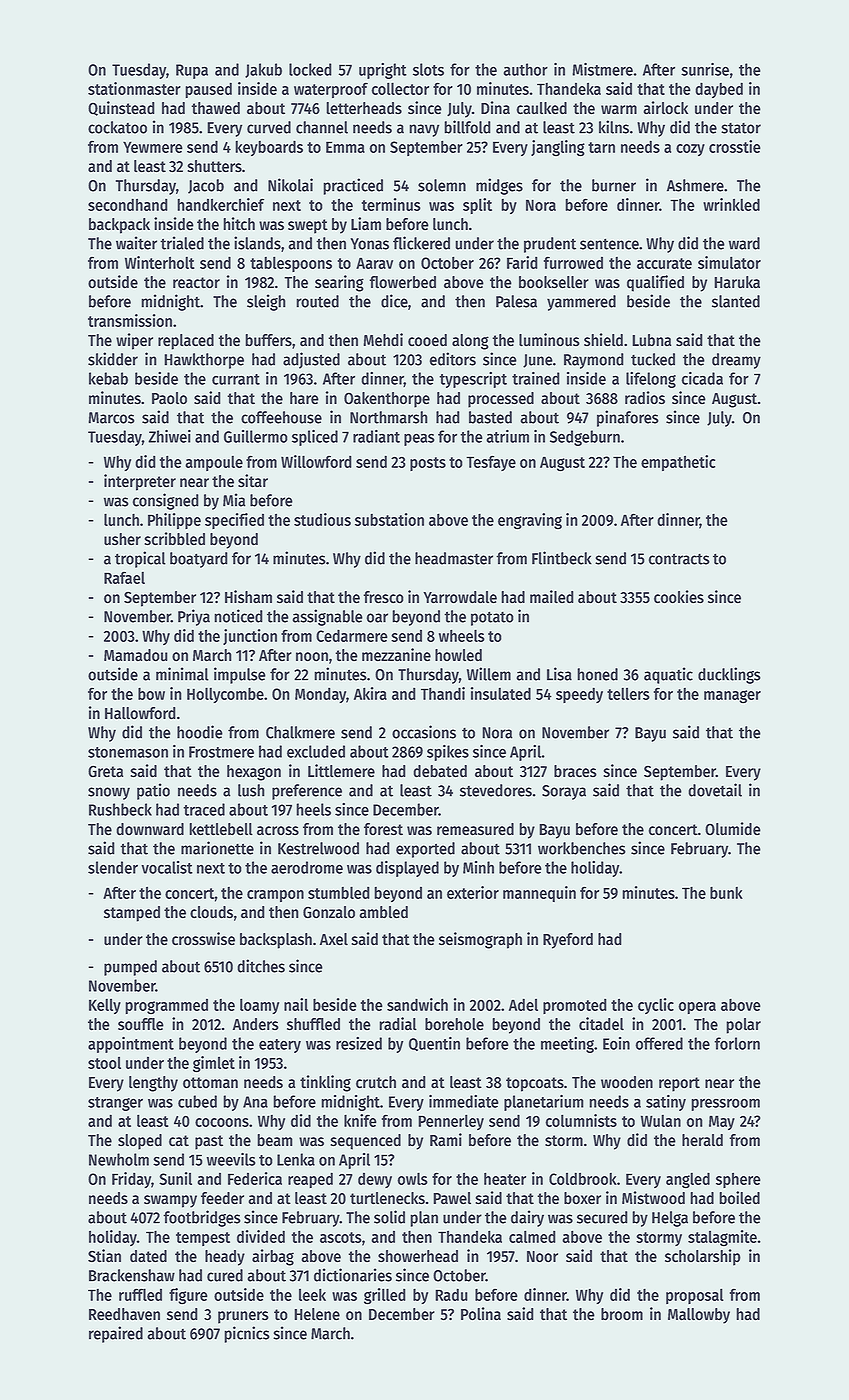 Image resolution: width=849 pixels, height=1400 pixels. What do you see at coordinates (310, 69) in the page?
I see `locked` at bounding box center [310, 69].
